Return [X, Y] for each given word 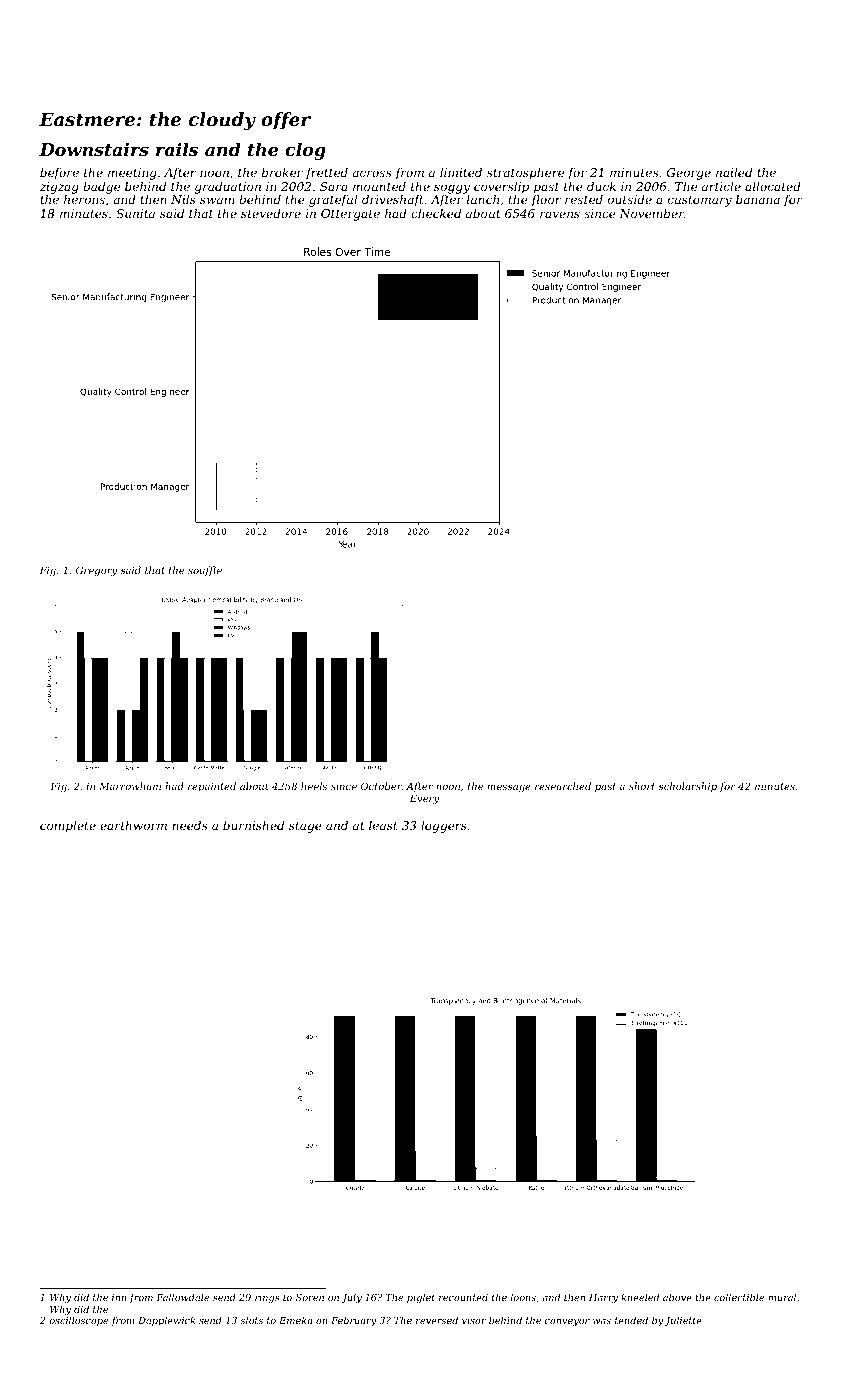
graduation [228, 188]
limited [461, 172]
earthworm [133, 825]
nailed [734, 172]
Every [424, 799]
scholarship [687, 787]
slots [251, 1320]
